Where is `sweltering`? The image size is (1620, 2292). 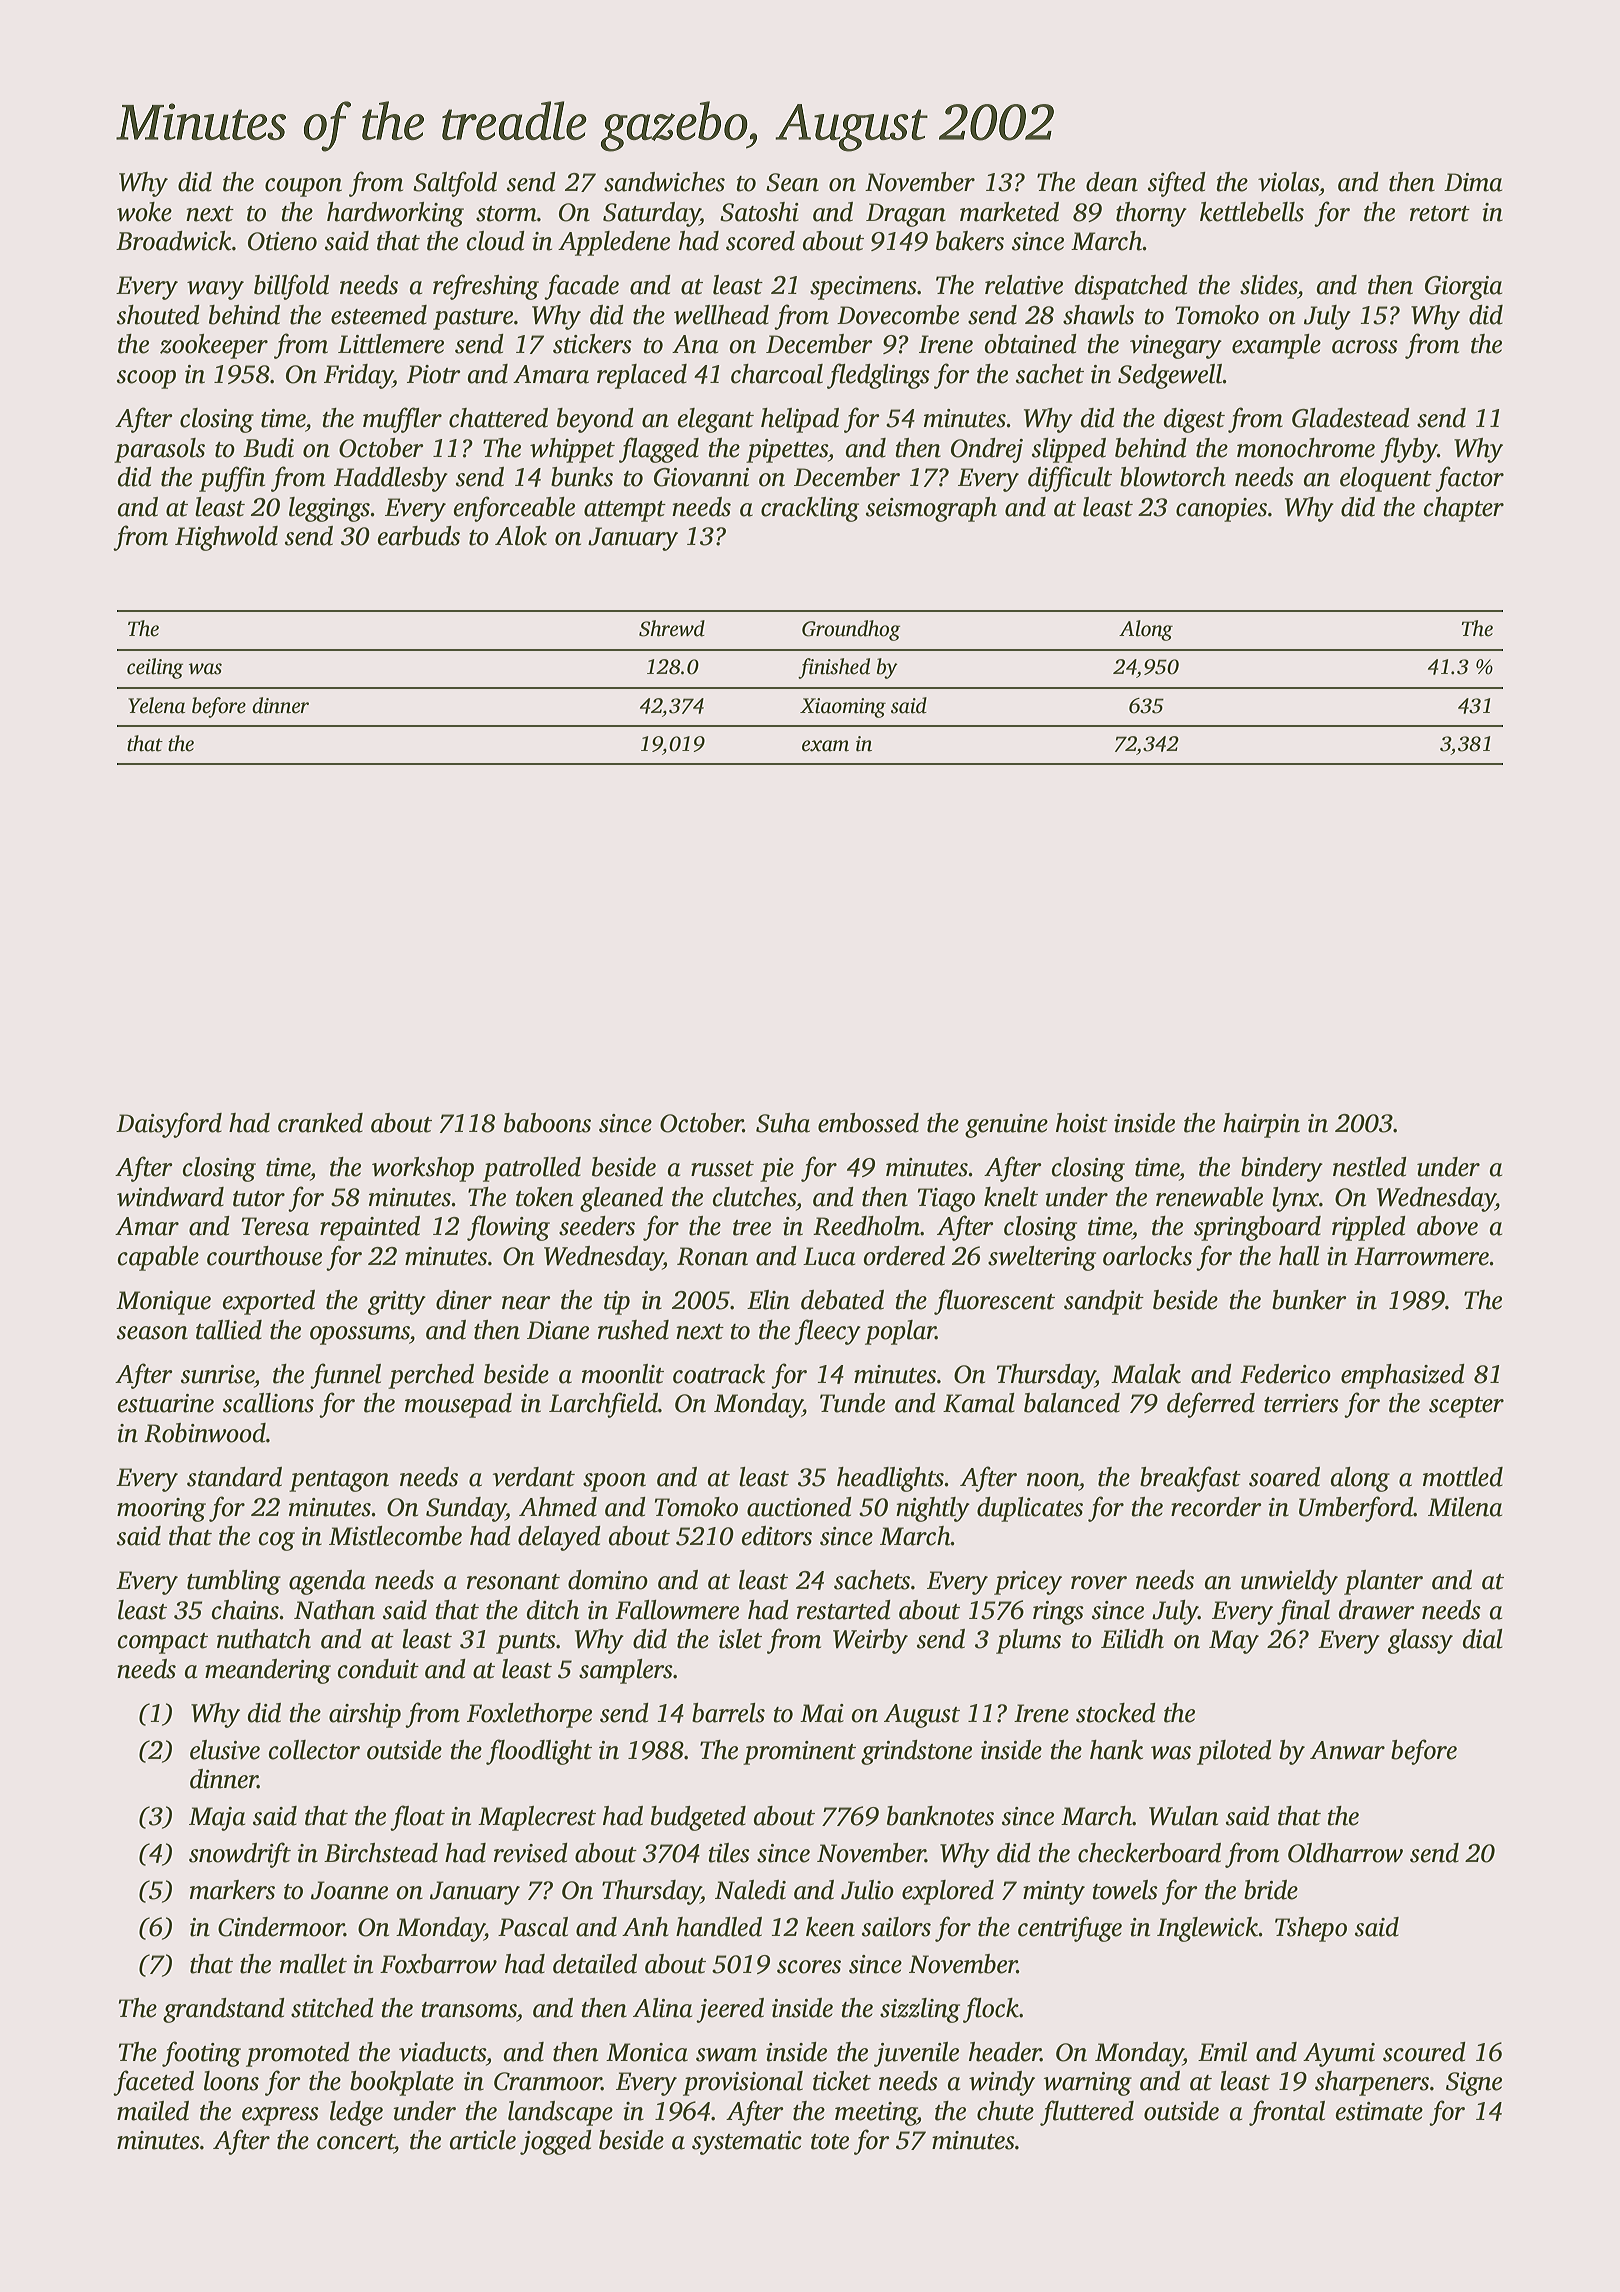
sweltering is located at coordinates (1042, 1258).
